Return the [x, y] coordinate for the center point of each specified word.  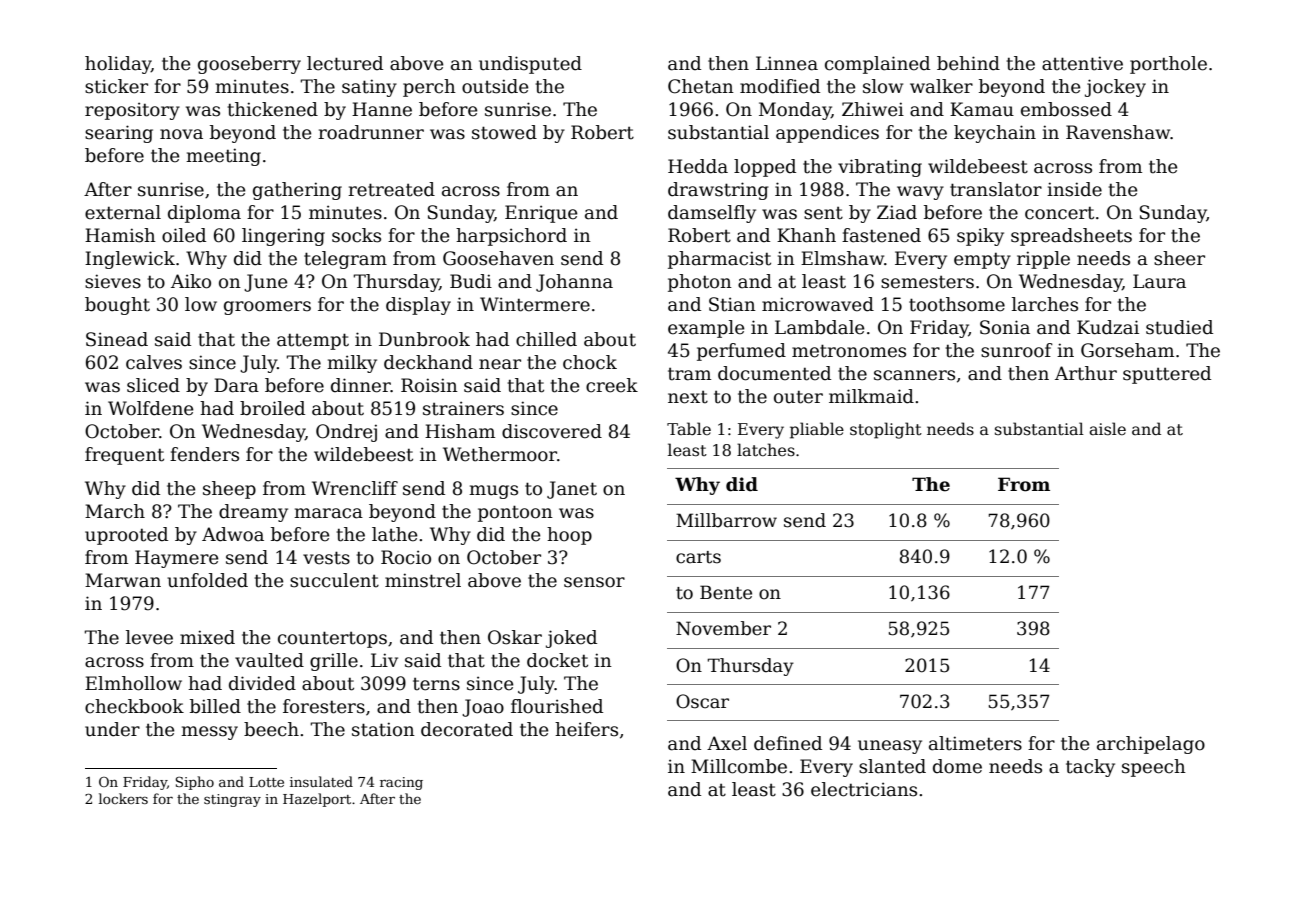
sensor [594, 582]
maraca [328, 513]
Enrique [541, 214]
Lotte [266, 782]
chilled [546, 339]
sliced [153, 385]
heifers [586, 729]
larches [1045, 304]
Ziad [897, 212]
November [723, 628]
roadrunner [371, 132]
